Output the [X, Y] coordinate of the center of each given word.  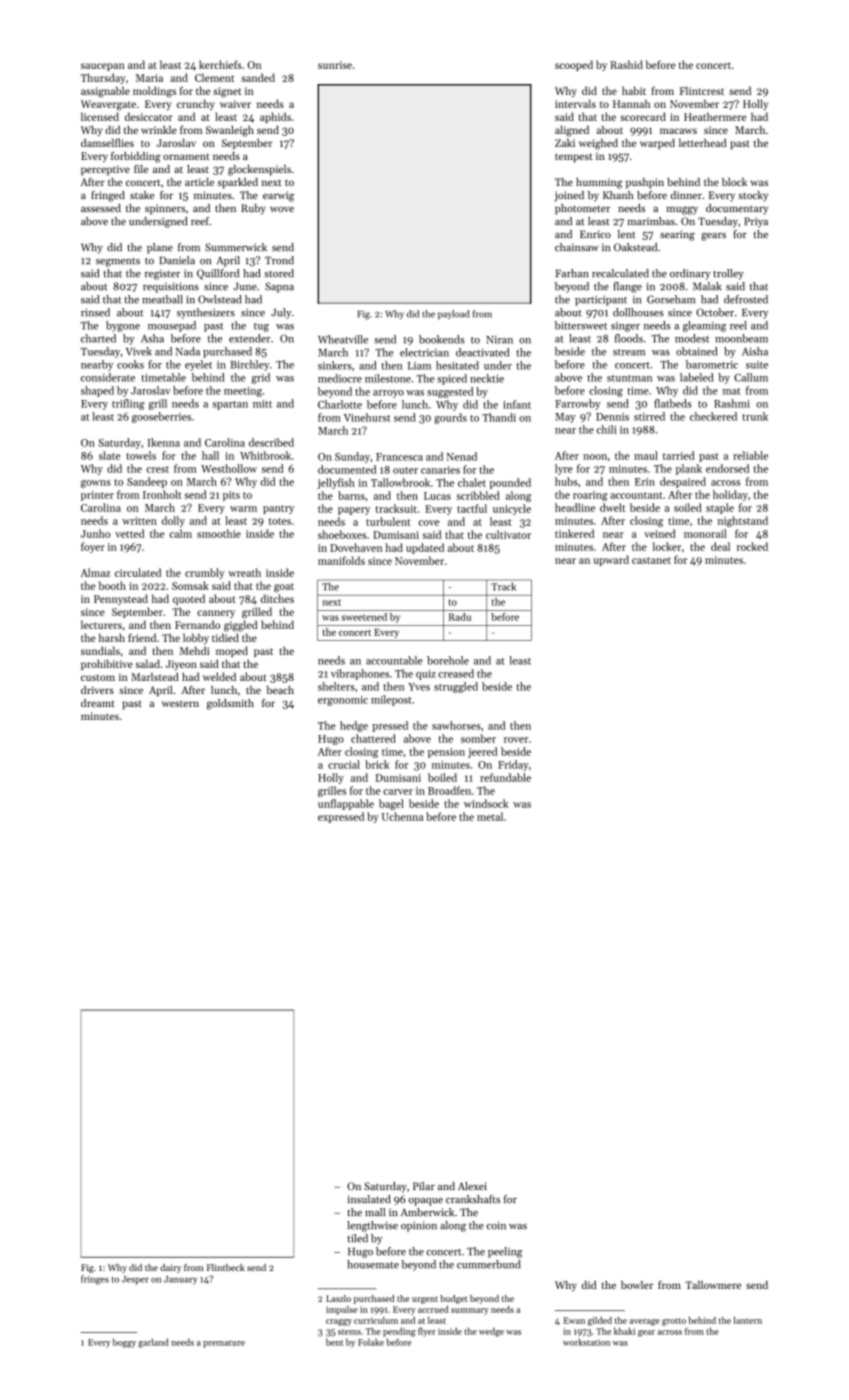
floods [629, 338]
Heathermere [715, 116]
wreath [244, 572]
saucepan [103, 67]
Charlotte [340, 404]
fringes [95, 1280]
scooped [574, 65]
